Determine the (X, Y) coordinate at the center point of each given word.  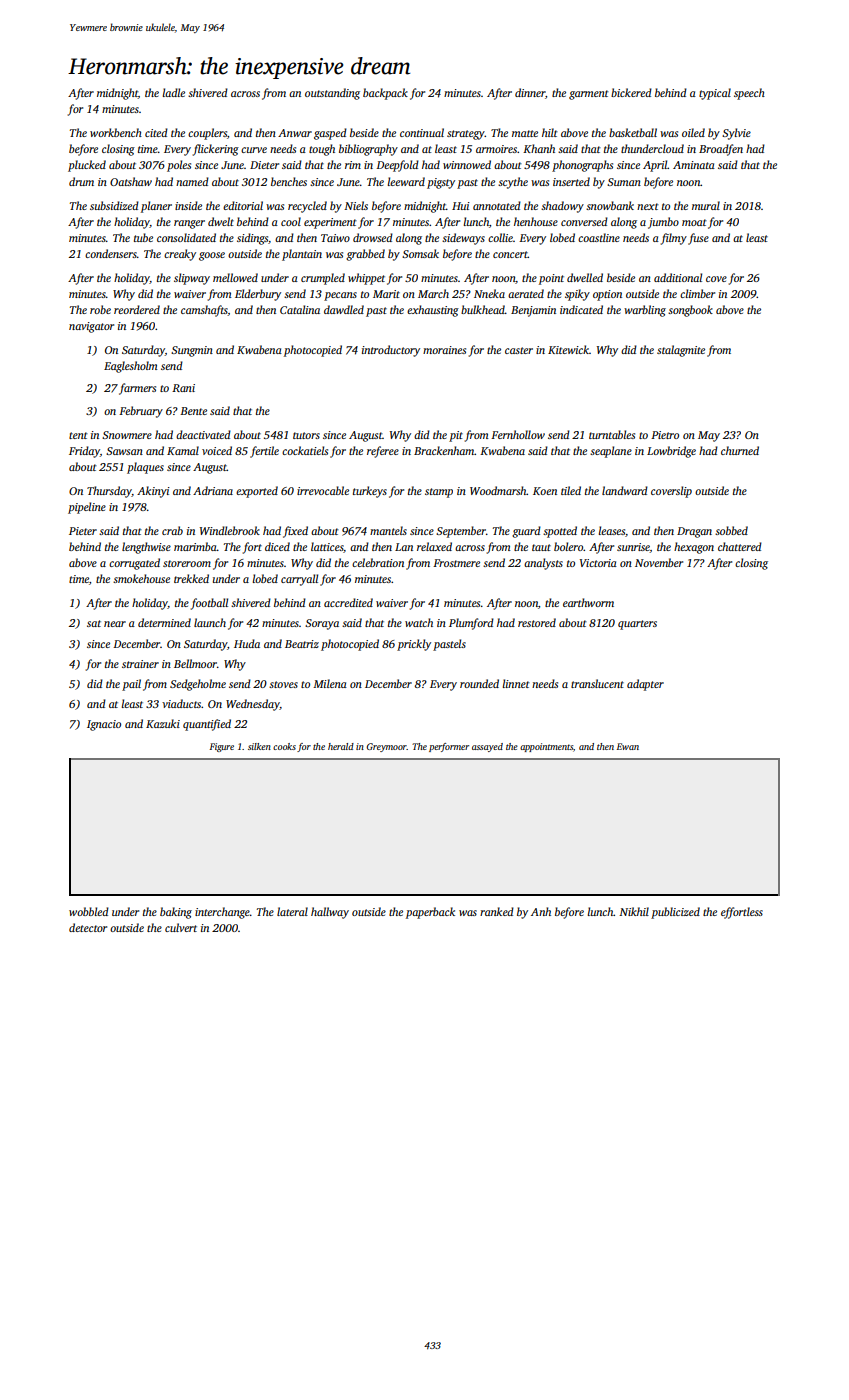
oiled (693, 132)
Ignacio (104, 725)
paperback (430, 913)
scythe (513, 183)
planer (156, 207)
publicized (675, 913)
